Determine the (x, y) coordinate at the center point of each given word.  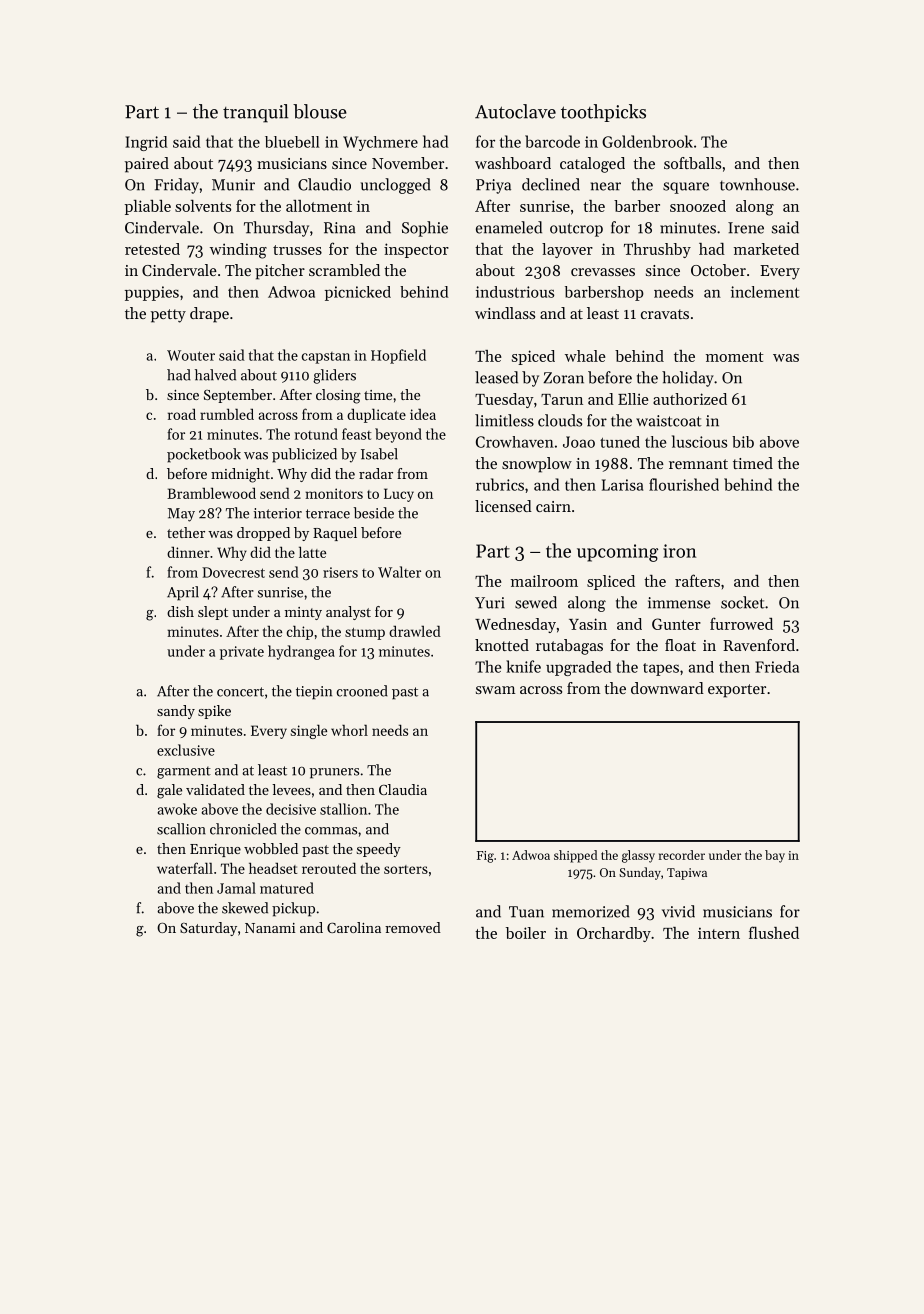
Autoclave (515, 111)
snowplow (537, 465)
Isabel (379, 454)
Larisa (622, 485)
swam (495, 690)
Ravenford (759, 645)
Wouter (191, 355)
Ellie (633, 399)
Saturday (208, 929)
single (309, 731)
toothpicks (603, 113)
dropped (263, 534)
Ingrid (146, 143)
